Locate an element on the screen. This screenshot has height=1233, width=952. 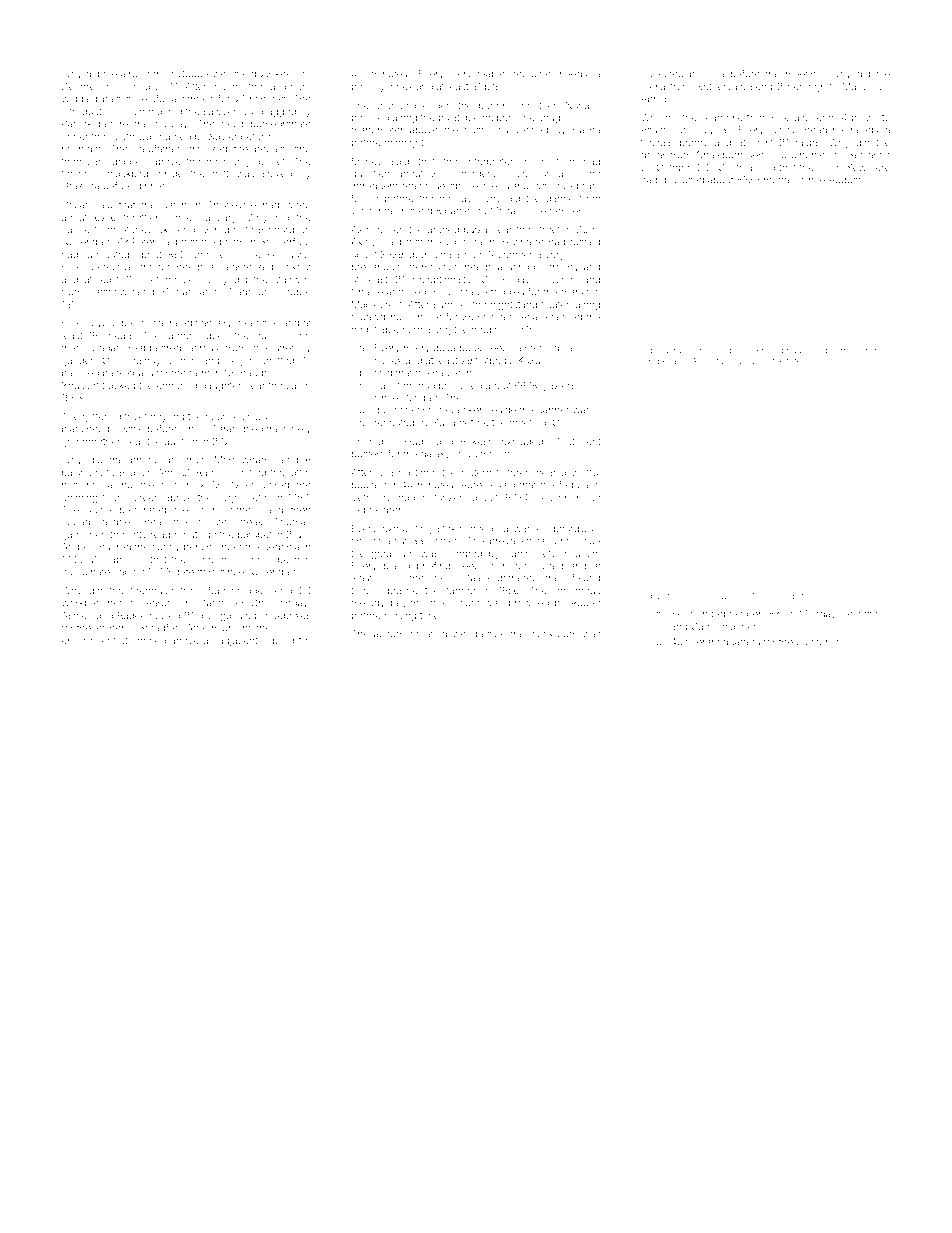
tracked is located at coordinates (118, 385).
